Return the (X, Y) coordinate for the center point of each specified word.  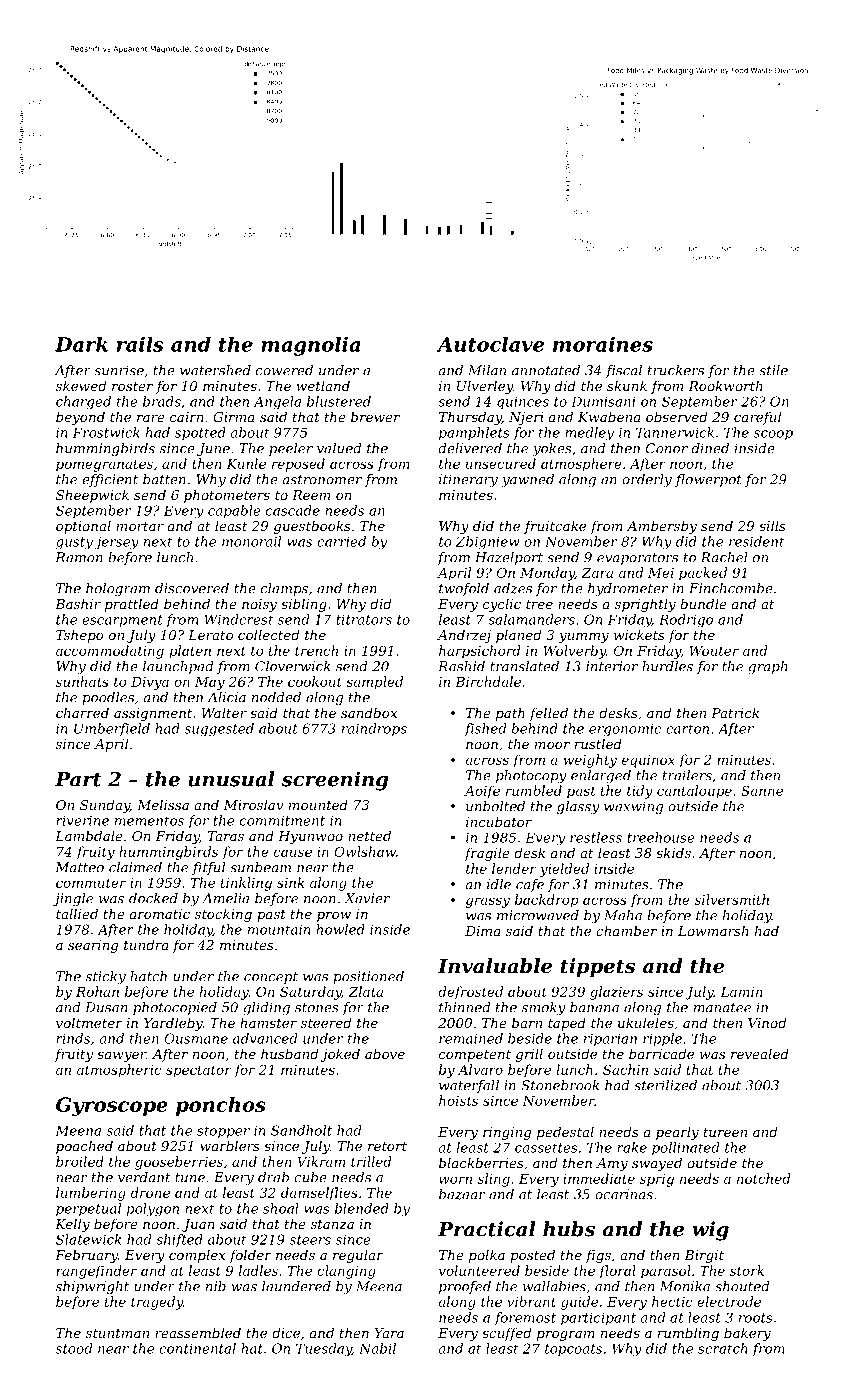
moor (552, 745)
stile (773, 370)
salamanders (531, 619)
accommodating (110, 652)
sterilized (665, 1085)
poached (84, 1147)
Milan (487, 370)
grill (529, 1055)
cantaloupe (694, 792)
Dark (81, 344)
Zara (597, 573)
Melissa (163, 804)
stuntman (117, 1333)
